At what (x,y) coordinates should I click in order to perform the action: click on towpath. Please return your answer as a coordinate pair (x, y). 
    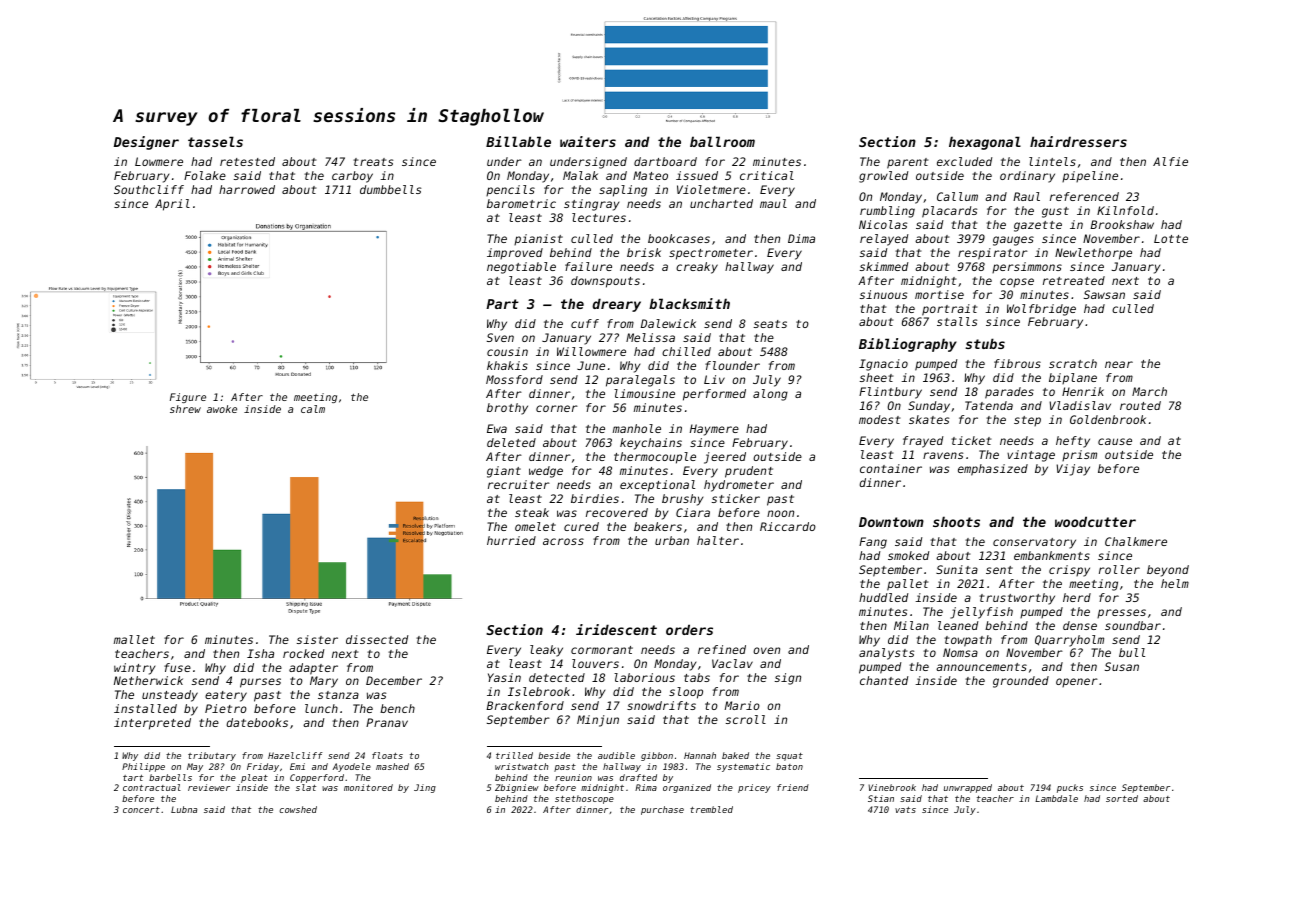
    Looking at the image, I should click on (968, 641).
